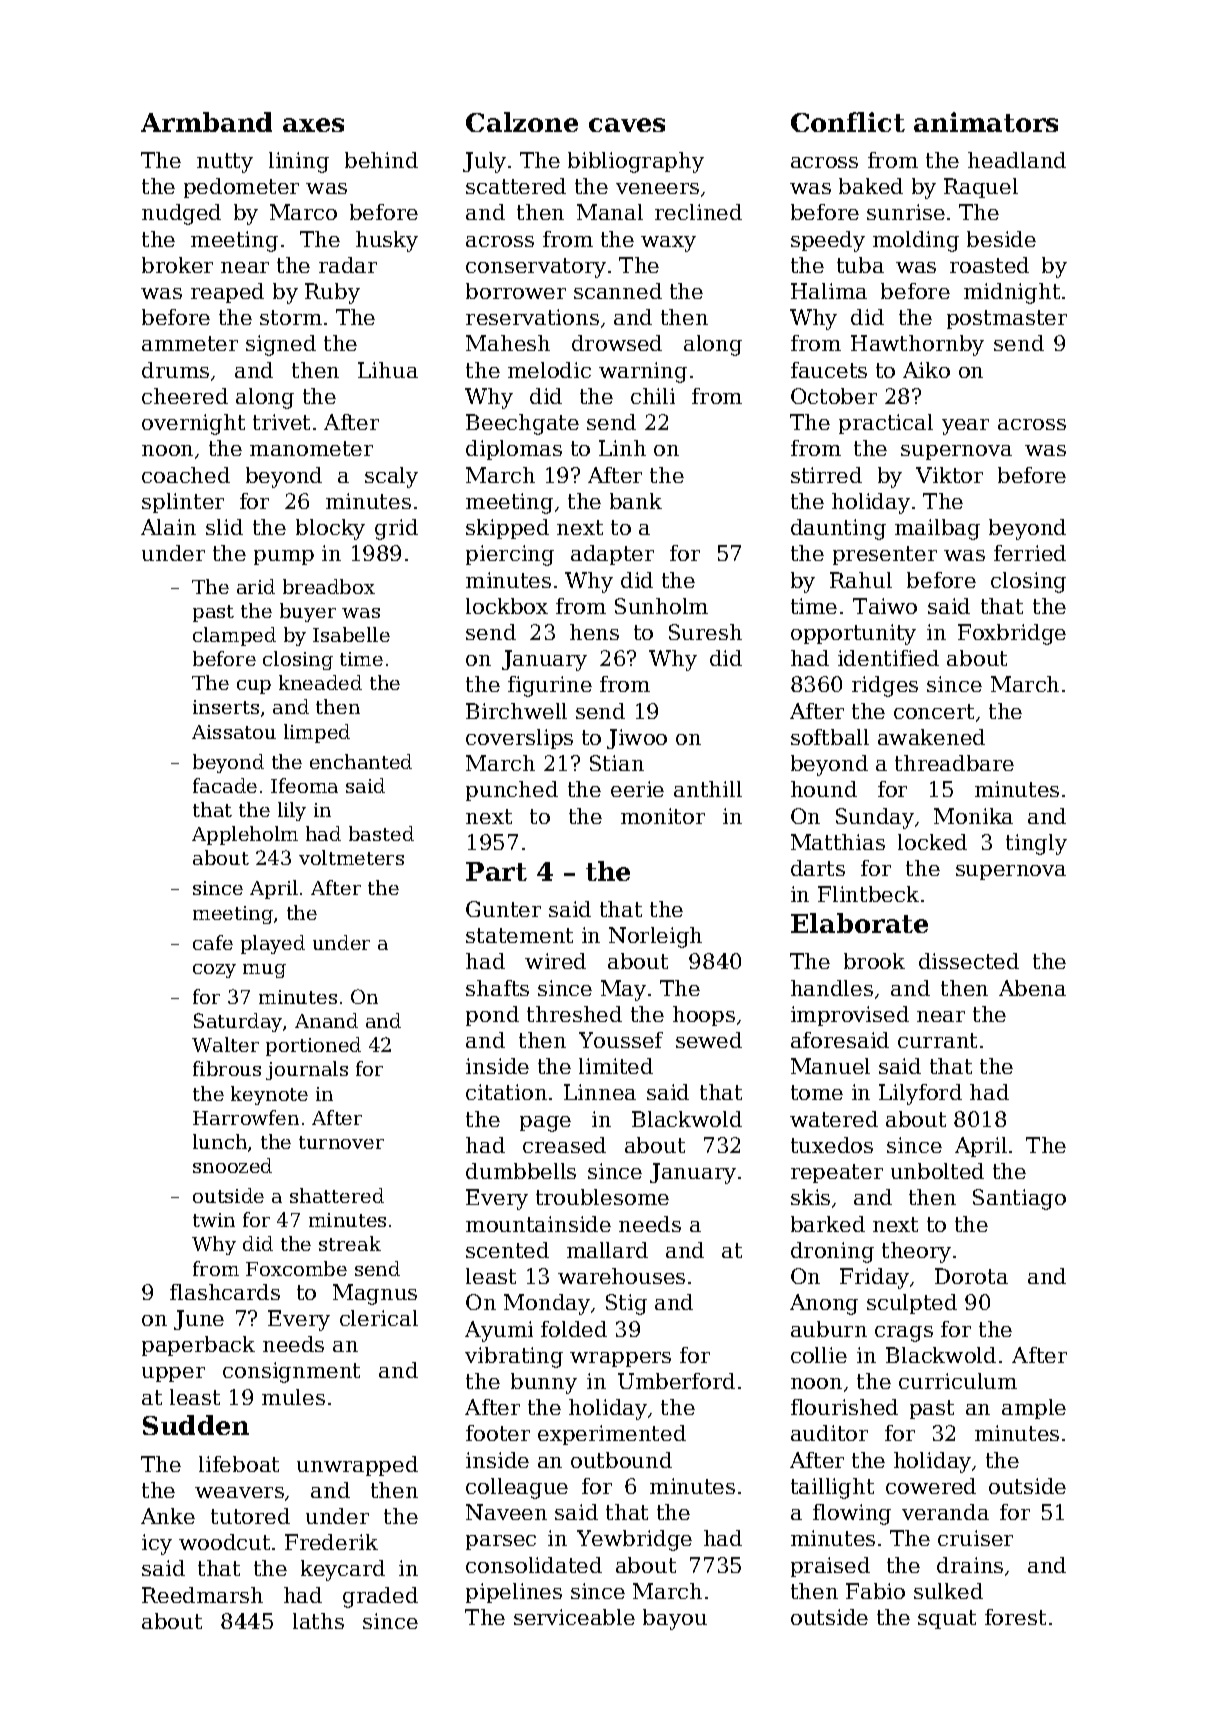  I want to click on barked, so click(828, 1224).
